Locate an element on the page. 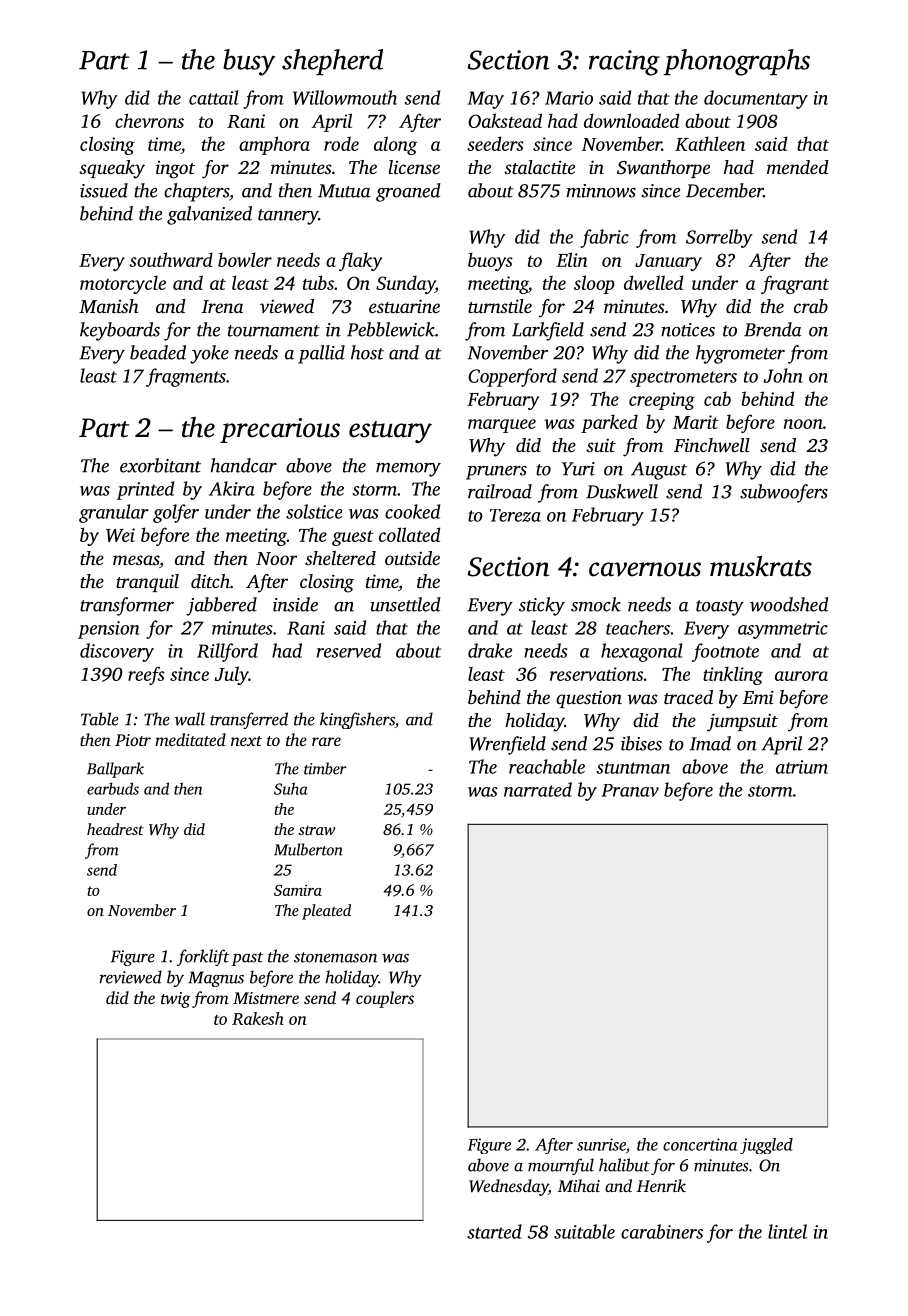  phonographs is located at coordinates (736, 62).
